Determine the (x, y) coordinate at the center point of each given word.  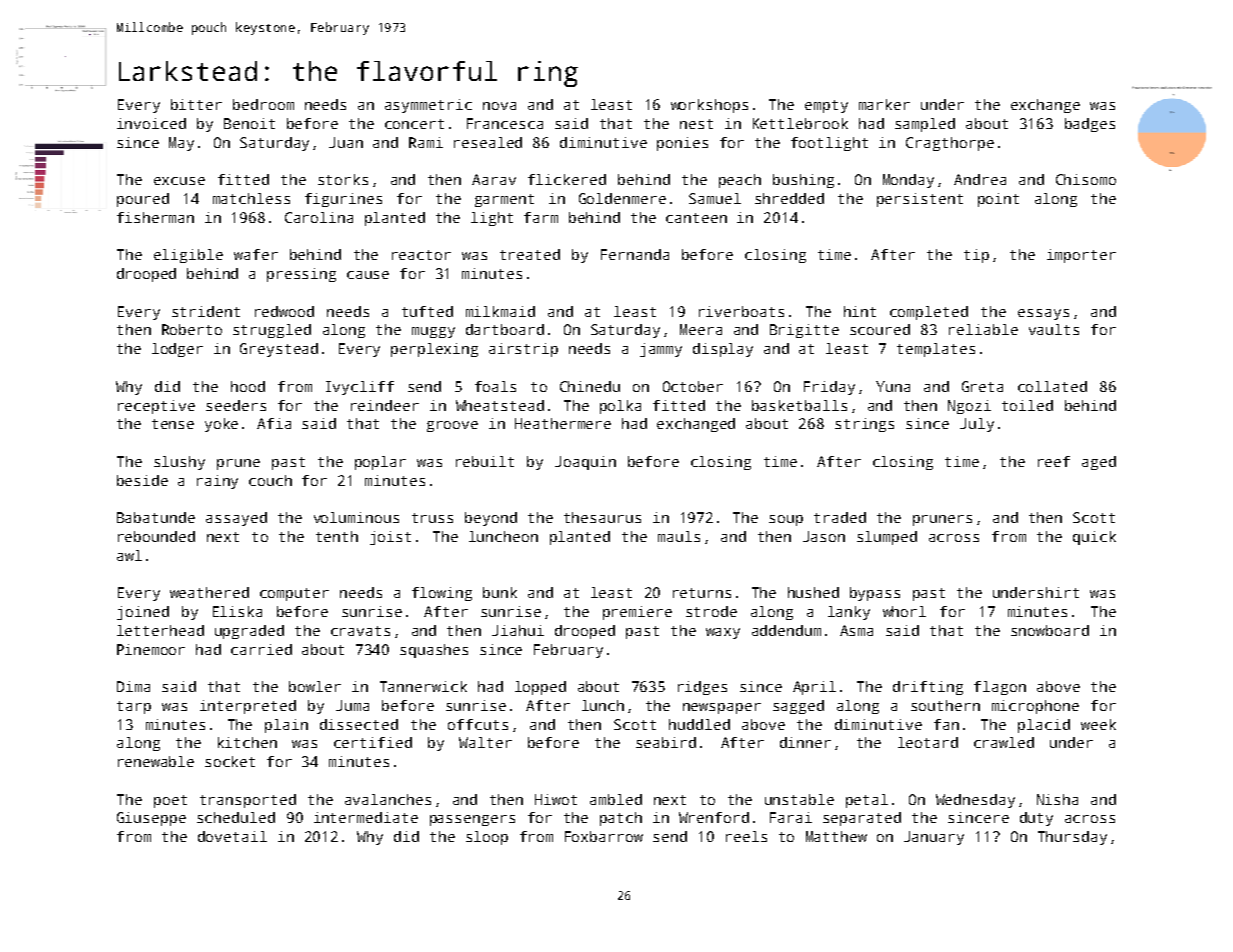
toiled (1027, 405)
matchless (251, 198)
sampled (925, 125)
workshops (709, 106)
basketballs (799, 405)
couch (270, 480)
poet (170, 801)
